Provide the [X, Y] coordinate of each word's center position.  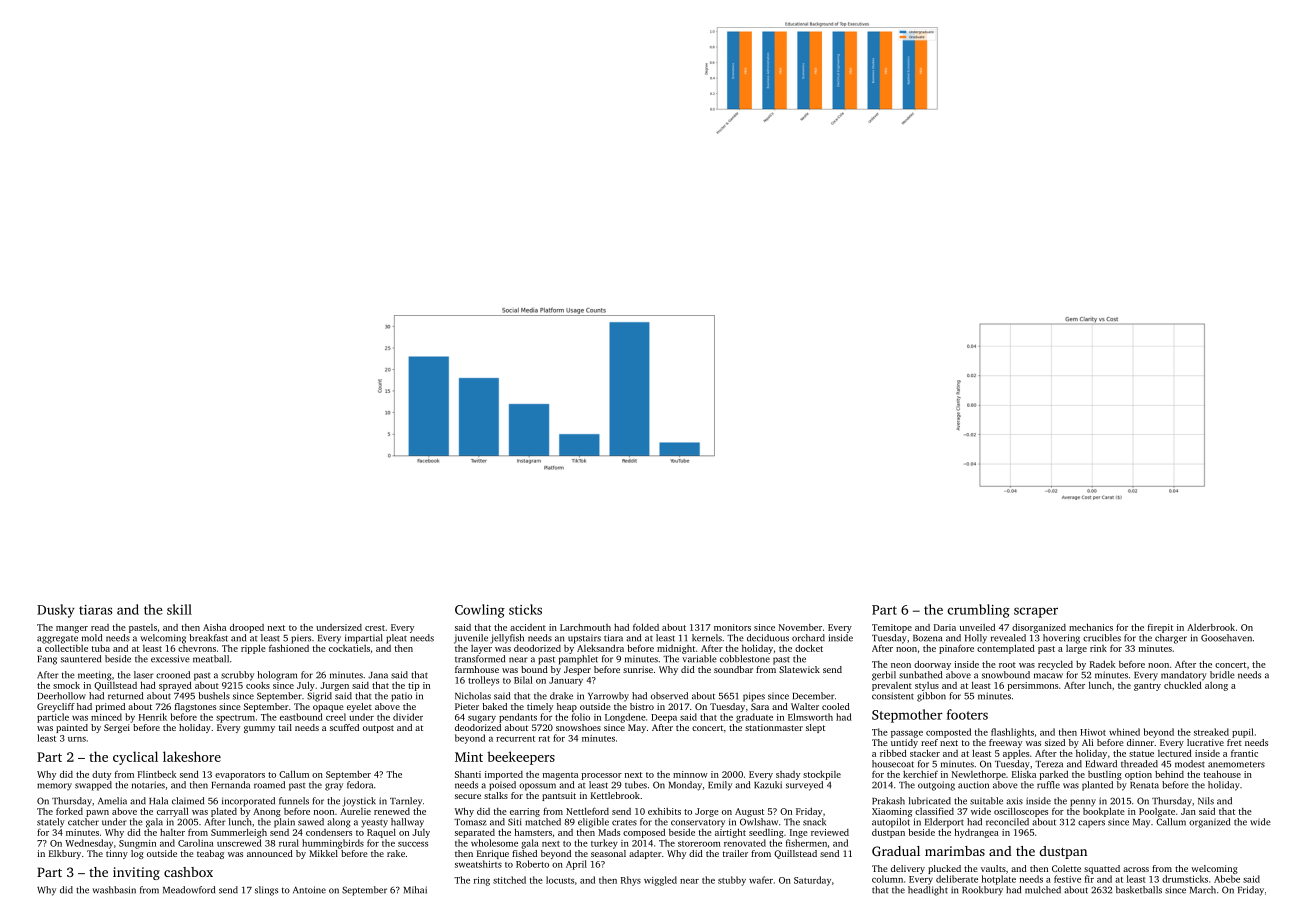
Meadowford [189, 890]
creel [336, 717]
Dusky [56, 611]
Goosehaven [1226, 638]
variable [700, 659]
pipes [754, 697]
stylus [927, 686]
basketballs [1139, 890]
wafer [761, 880]
